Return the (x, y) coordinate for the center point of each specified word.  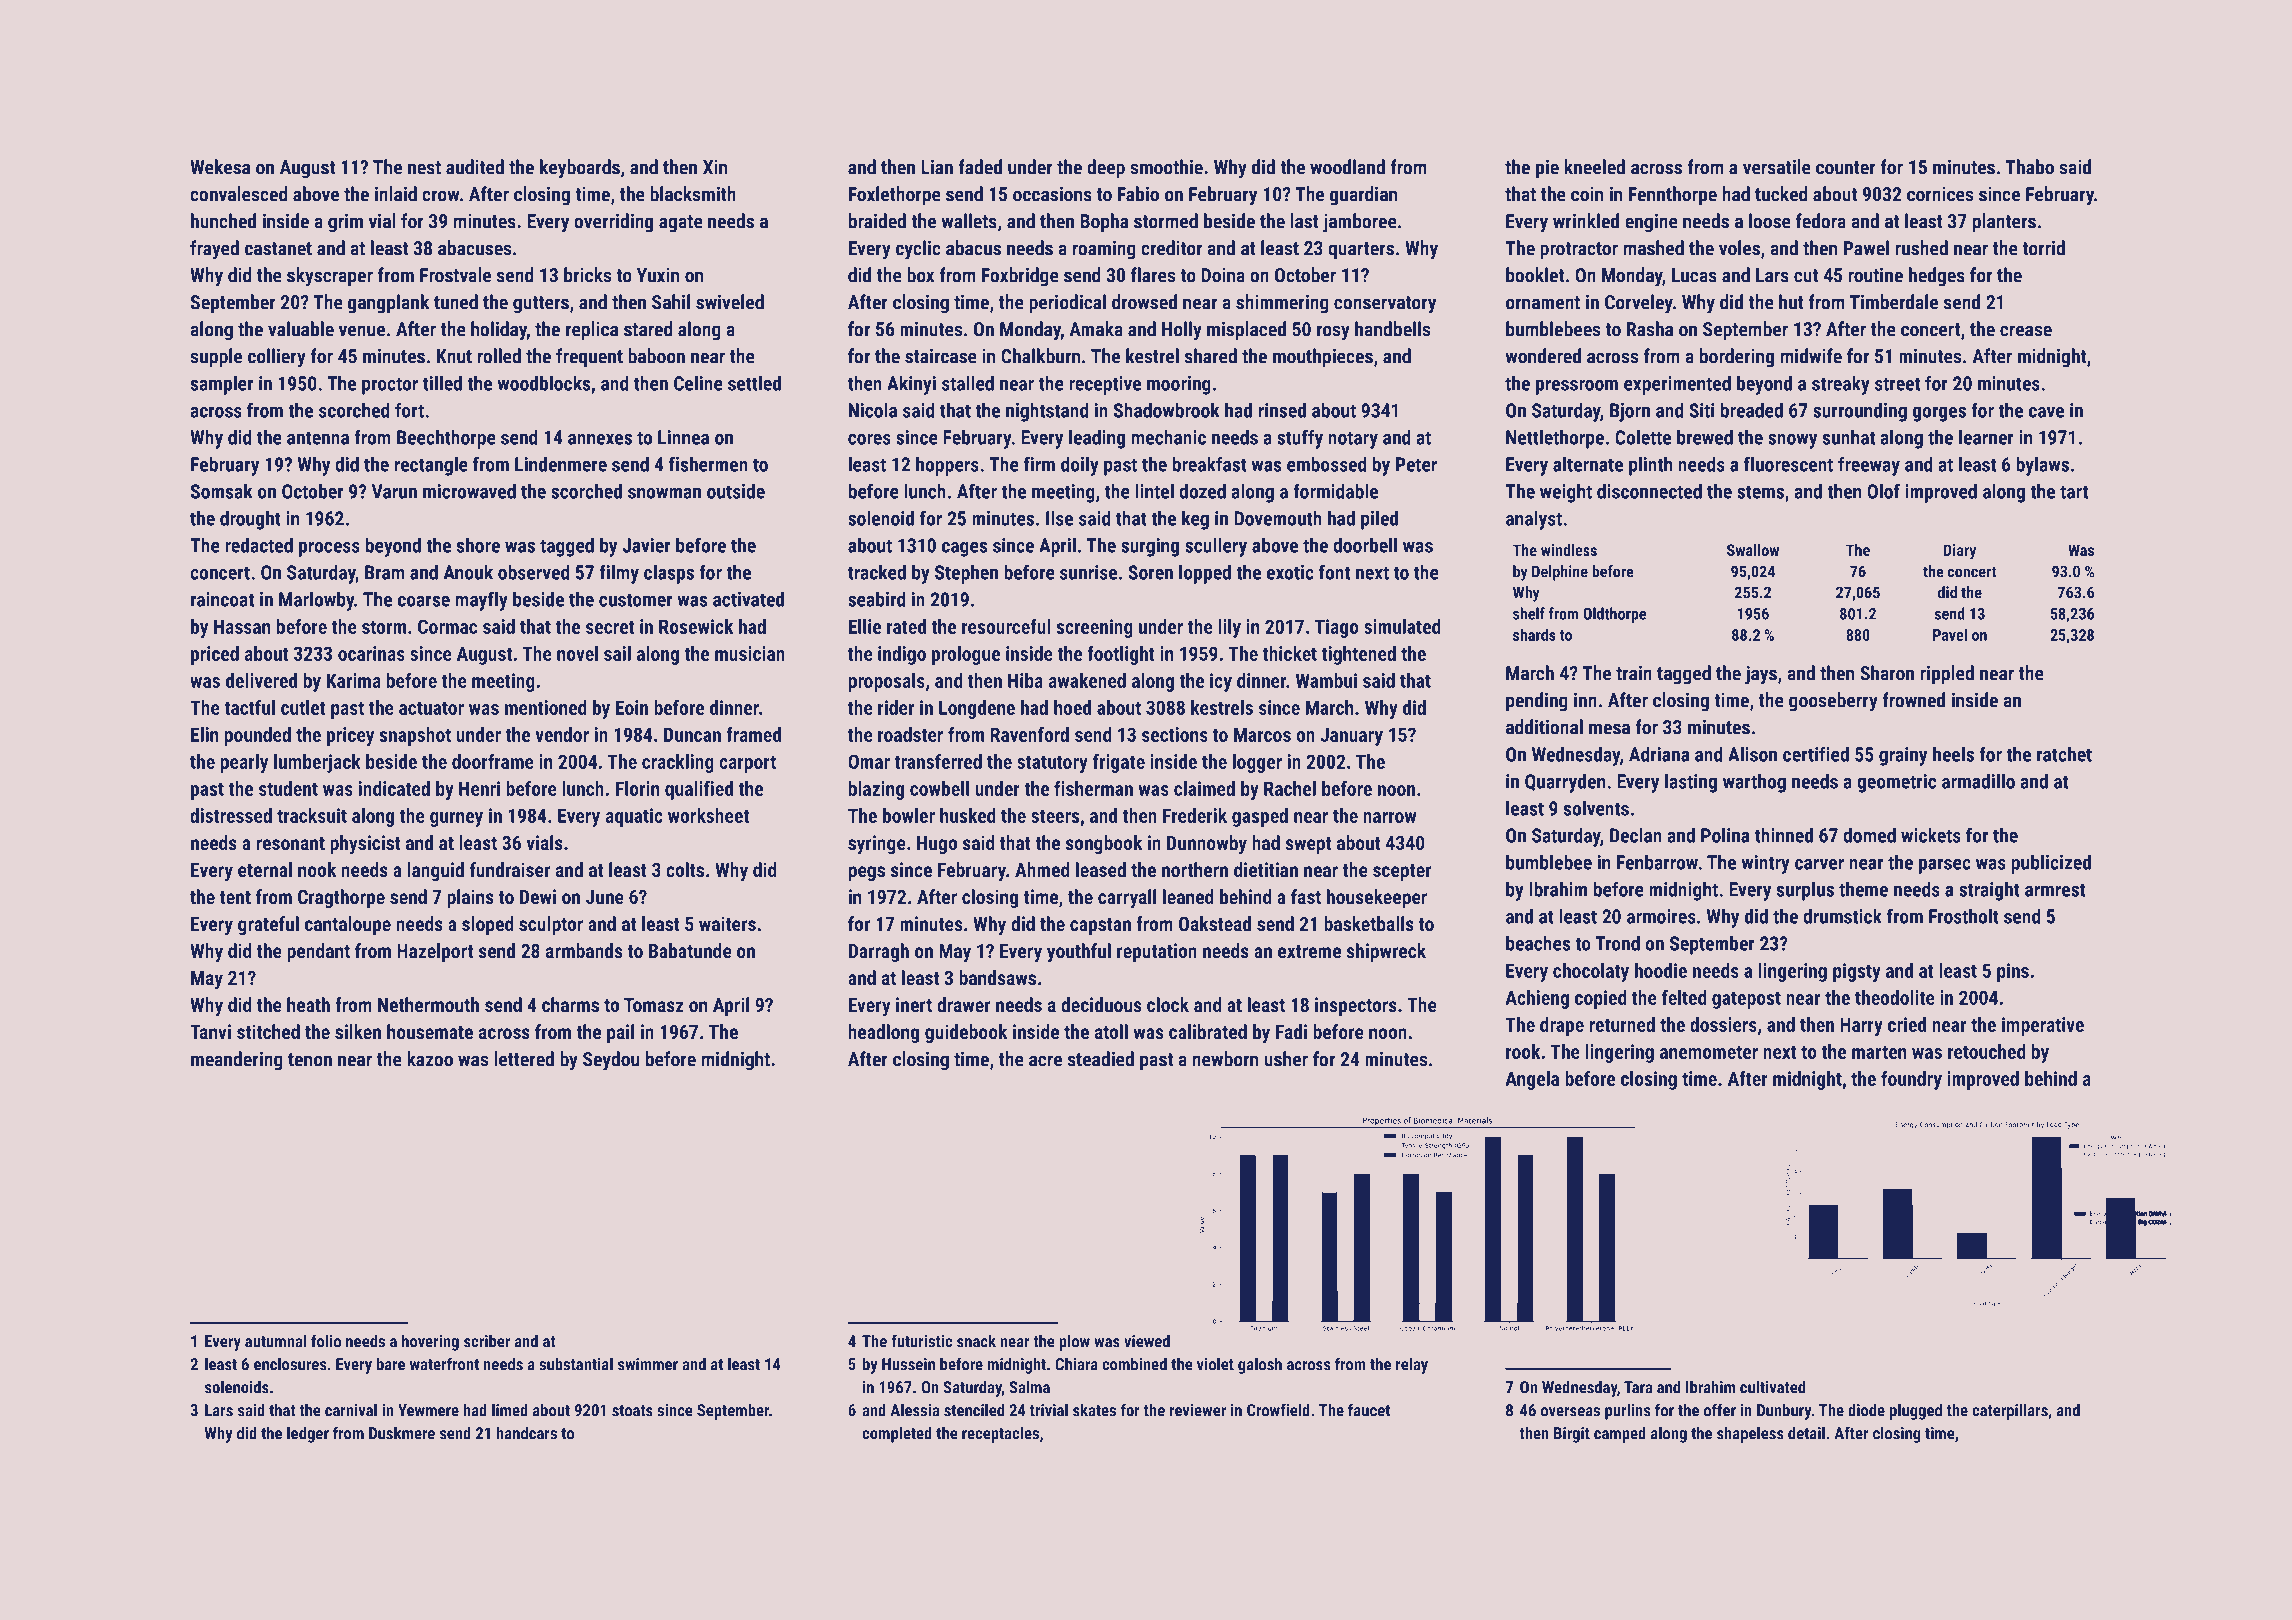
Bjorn (1630, 412)
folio (326, 1341)
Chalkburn (1040, 356)
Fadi (1291, 1031)
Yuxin (658, 275)
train (1634, 673)
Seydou (611, 1061)
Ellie (865, 626)
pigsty (1857, 972)
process (329, 549)
